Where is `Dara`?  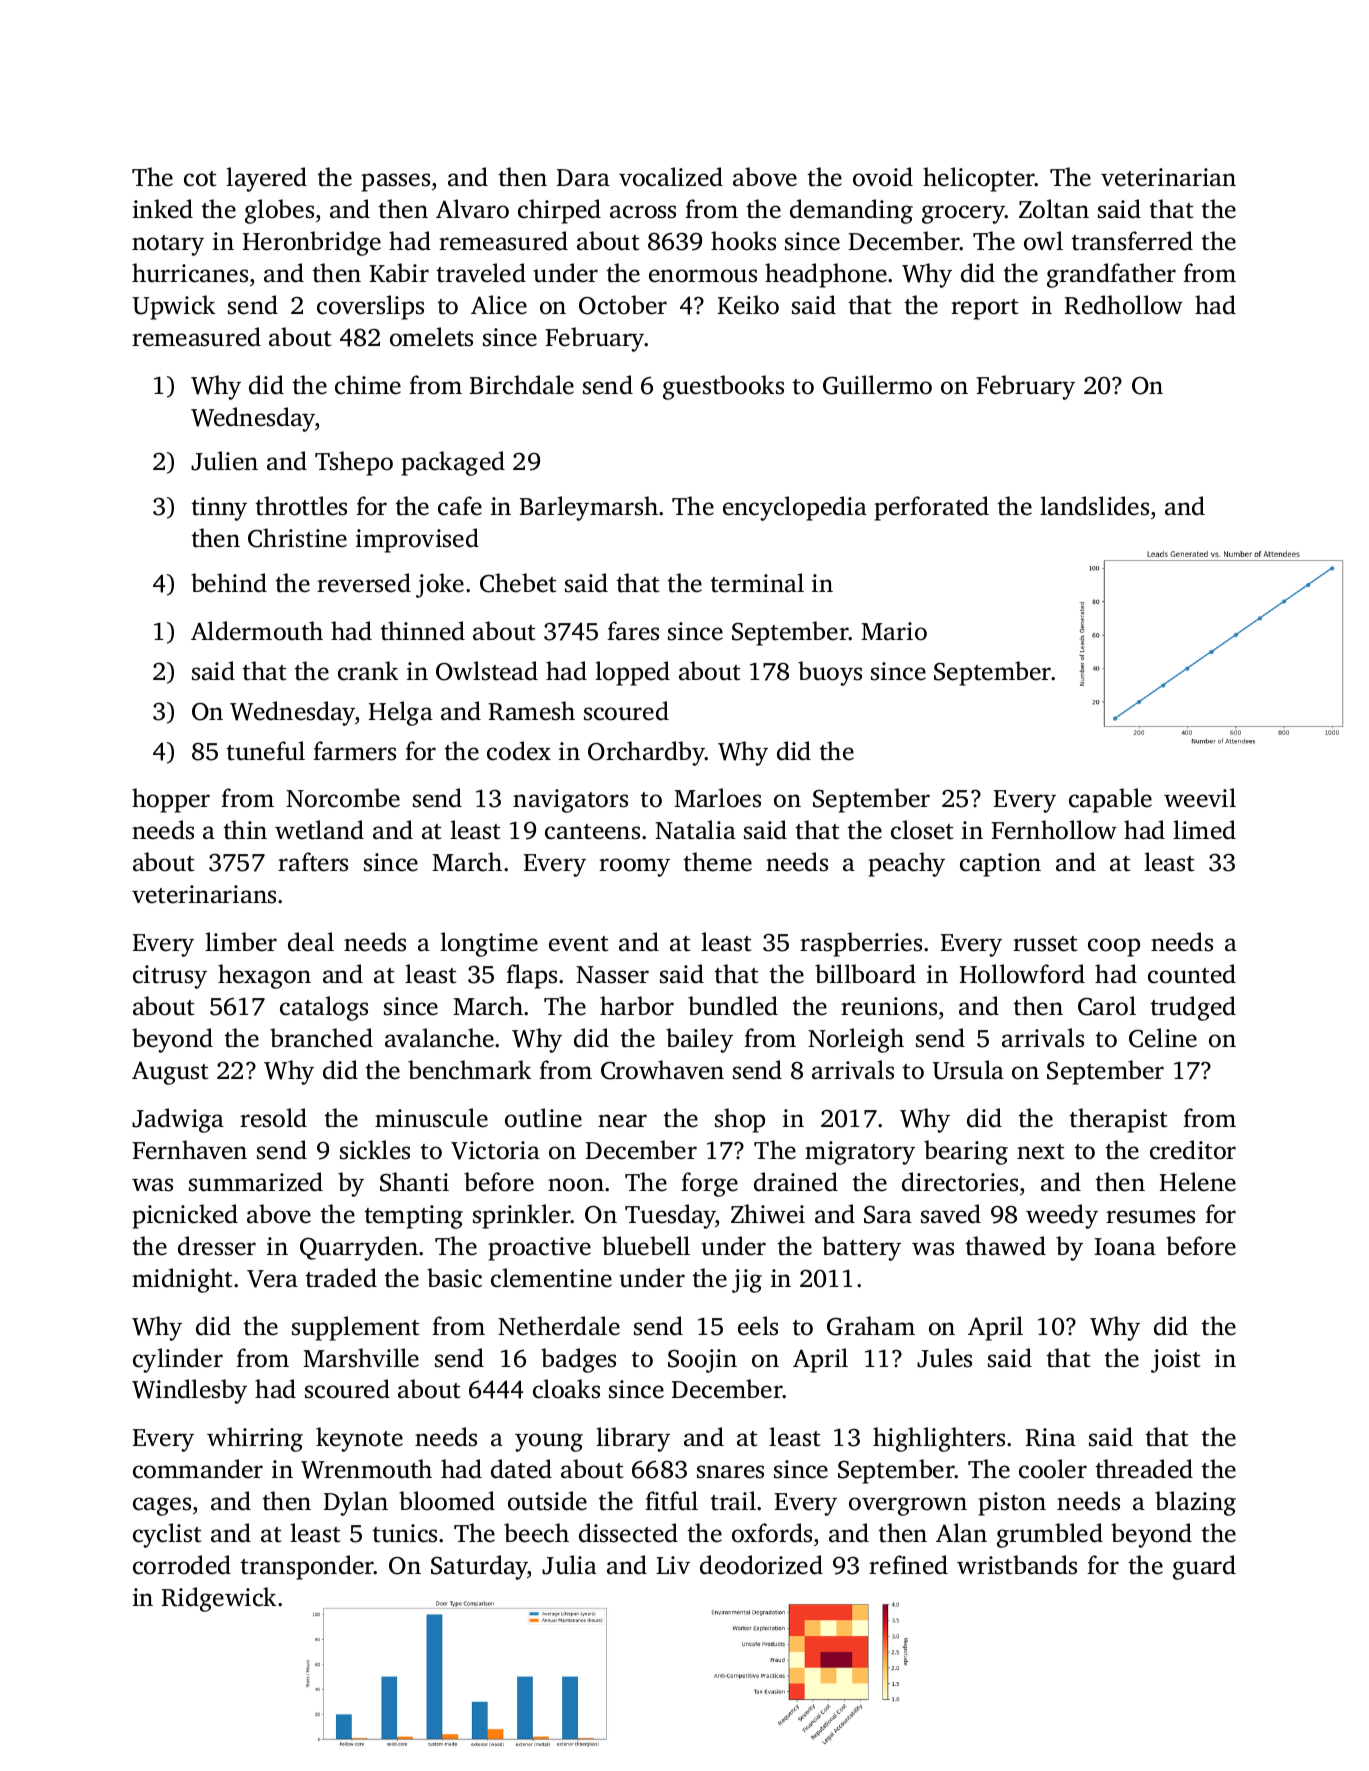
Dara is located at coordinates (583, 178).
